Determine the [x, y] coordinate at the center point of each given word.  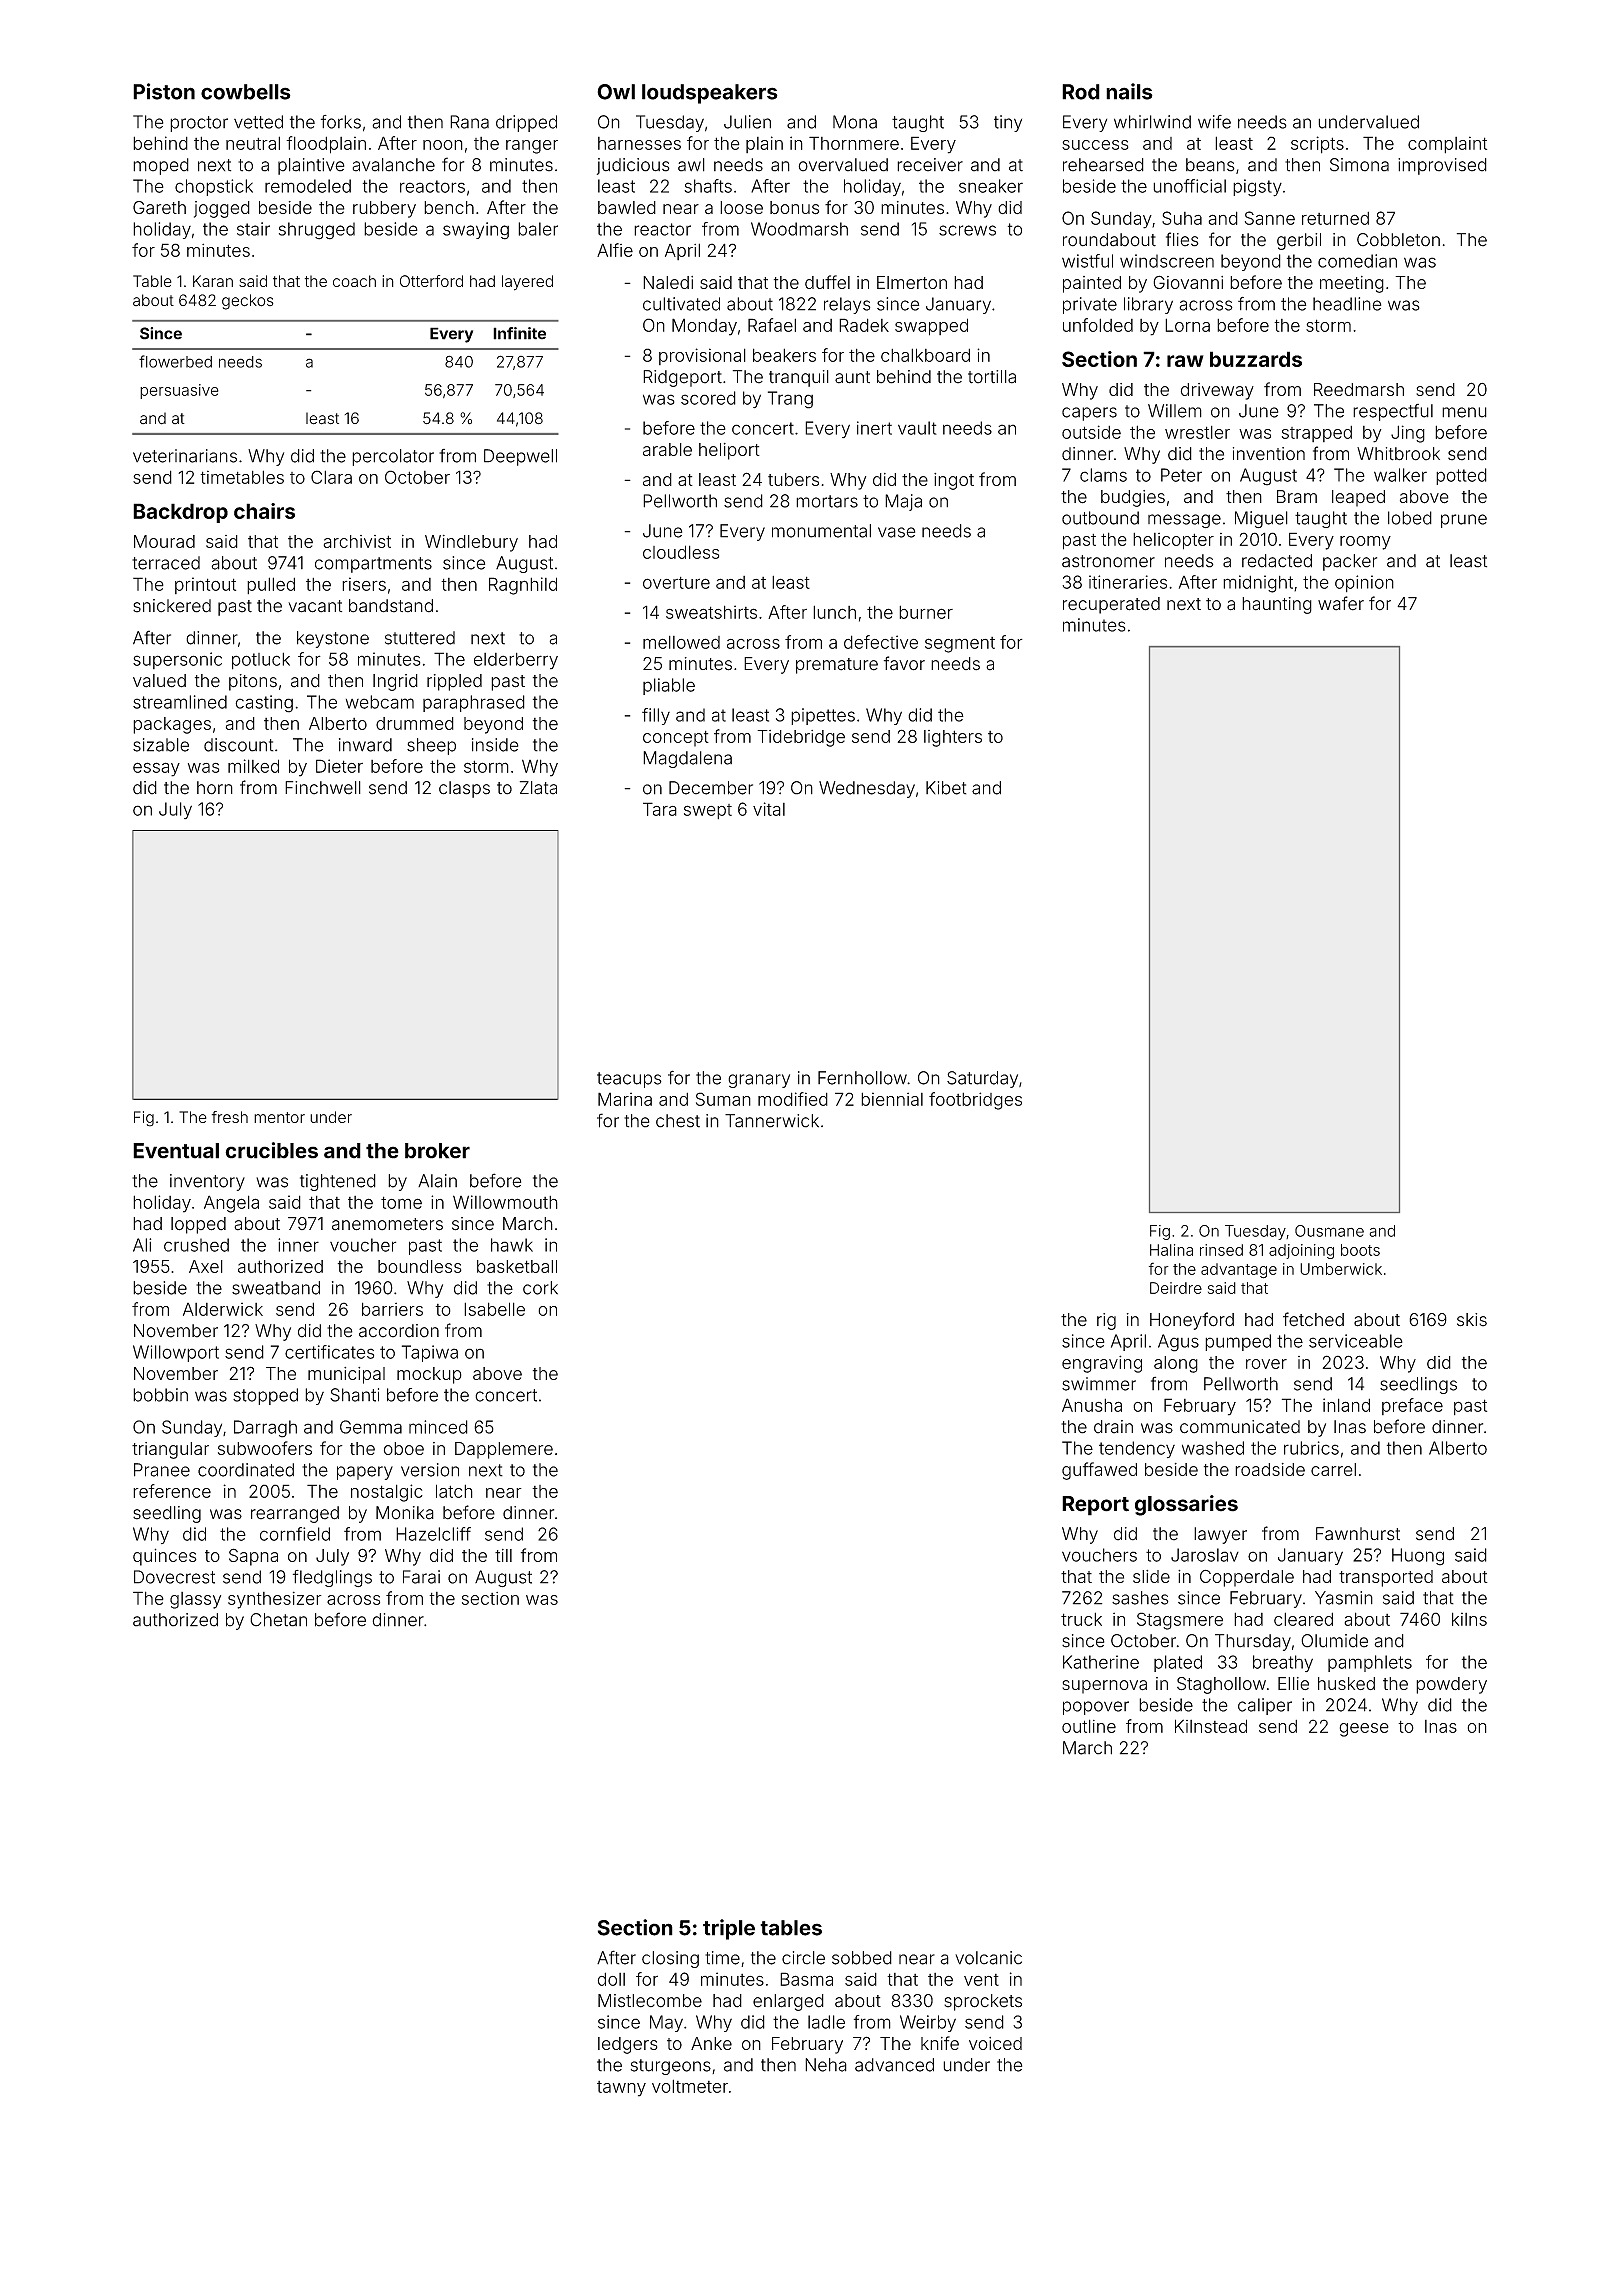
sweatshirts [711, 612]
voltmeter [690, 2086]
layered [527, 283]
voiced [995, 2043]
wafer [1341, 603]
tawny [621, 2089]
